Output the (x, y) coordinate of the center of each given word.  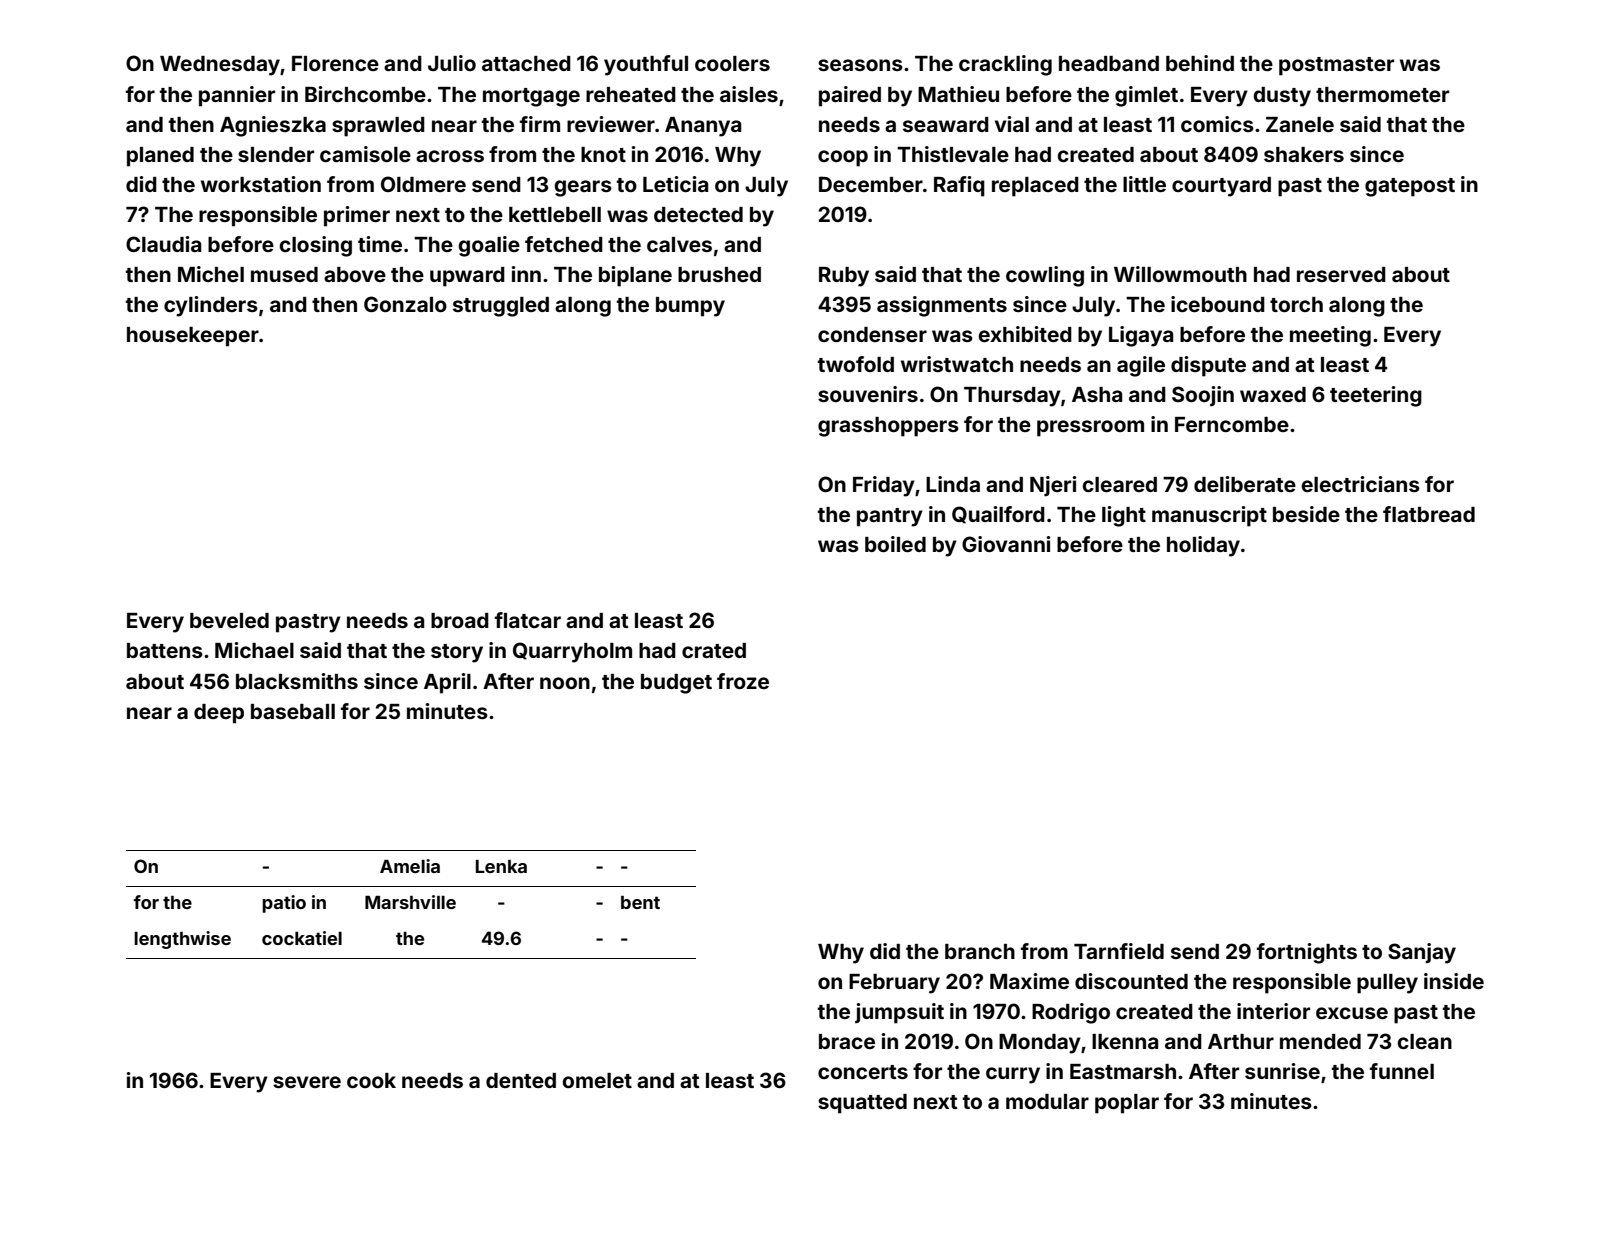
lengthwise (182, 940)
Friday (884, 486)
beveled (229, 620)
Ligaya (1141, 336)
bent (640, 902)
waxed (1273, 394)
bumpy (690, 307)
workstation (261, 184)
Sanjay (1422, 953)
